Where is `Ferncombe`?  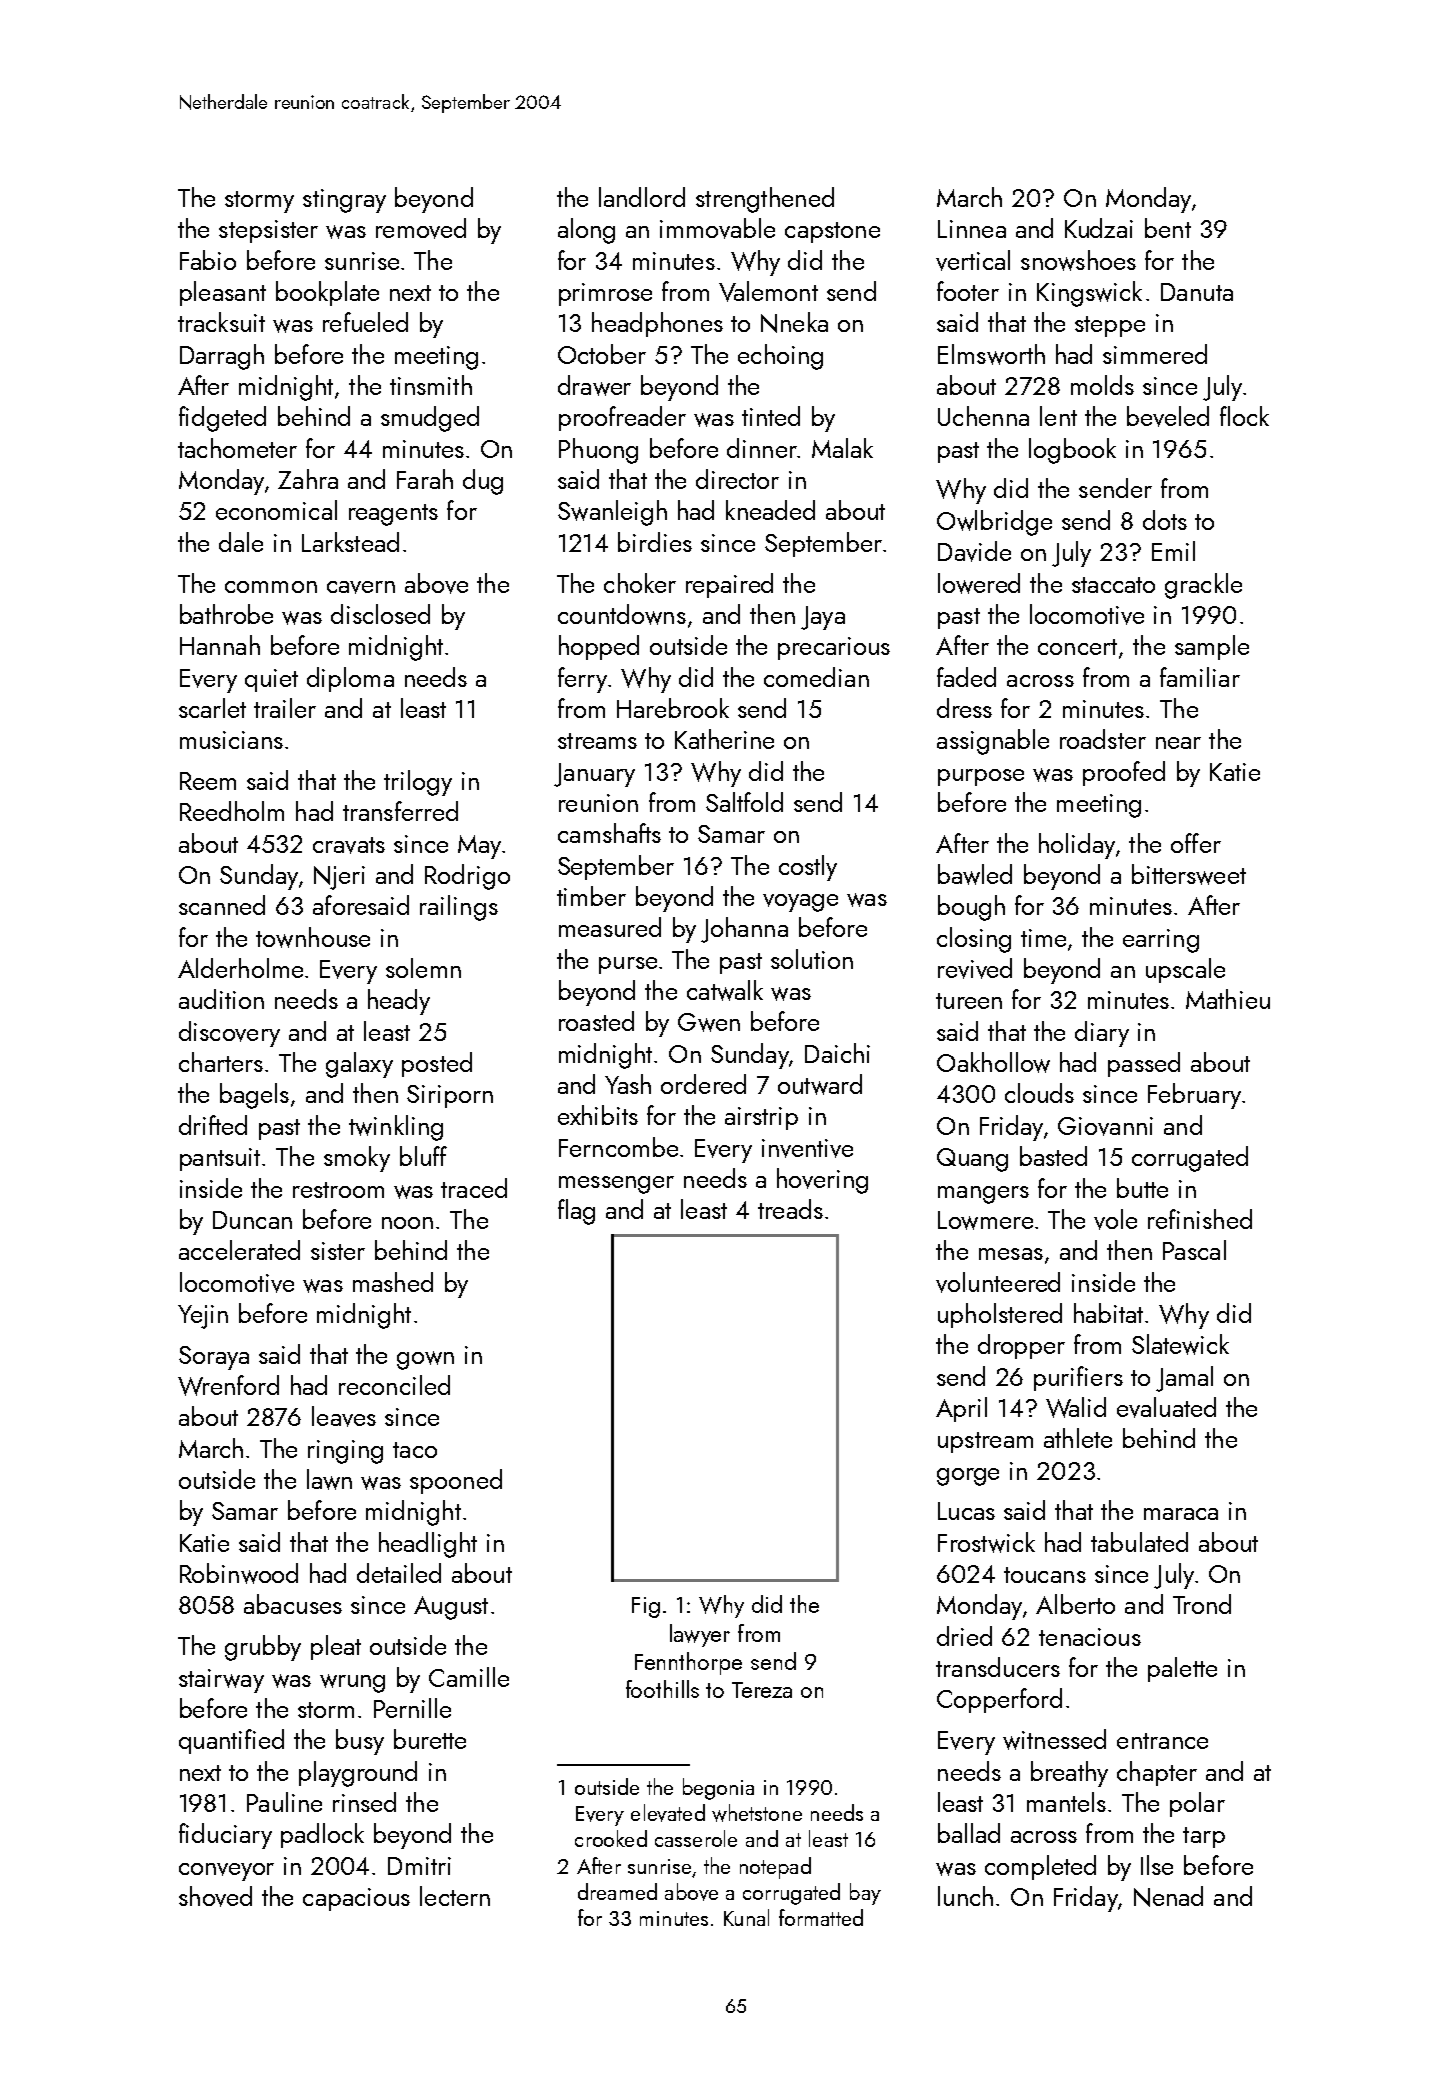 Ferncombe is located at coordinates (618, 1147).
